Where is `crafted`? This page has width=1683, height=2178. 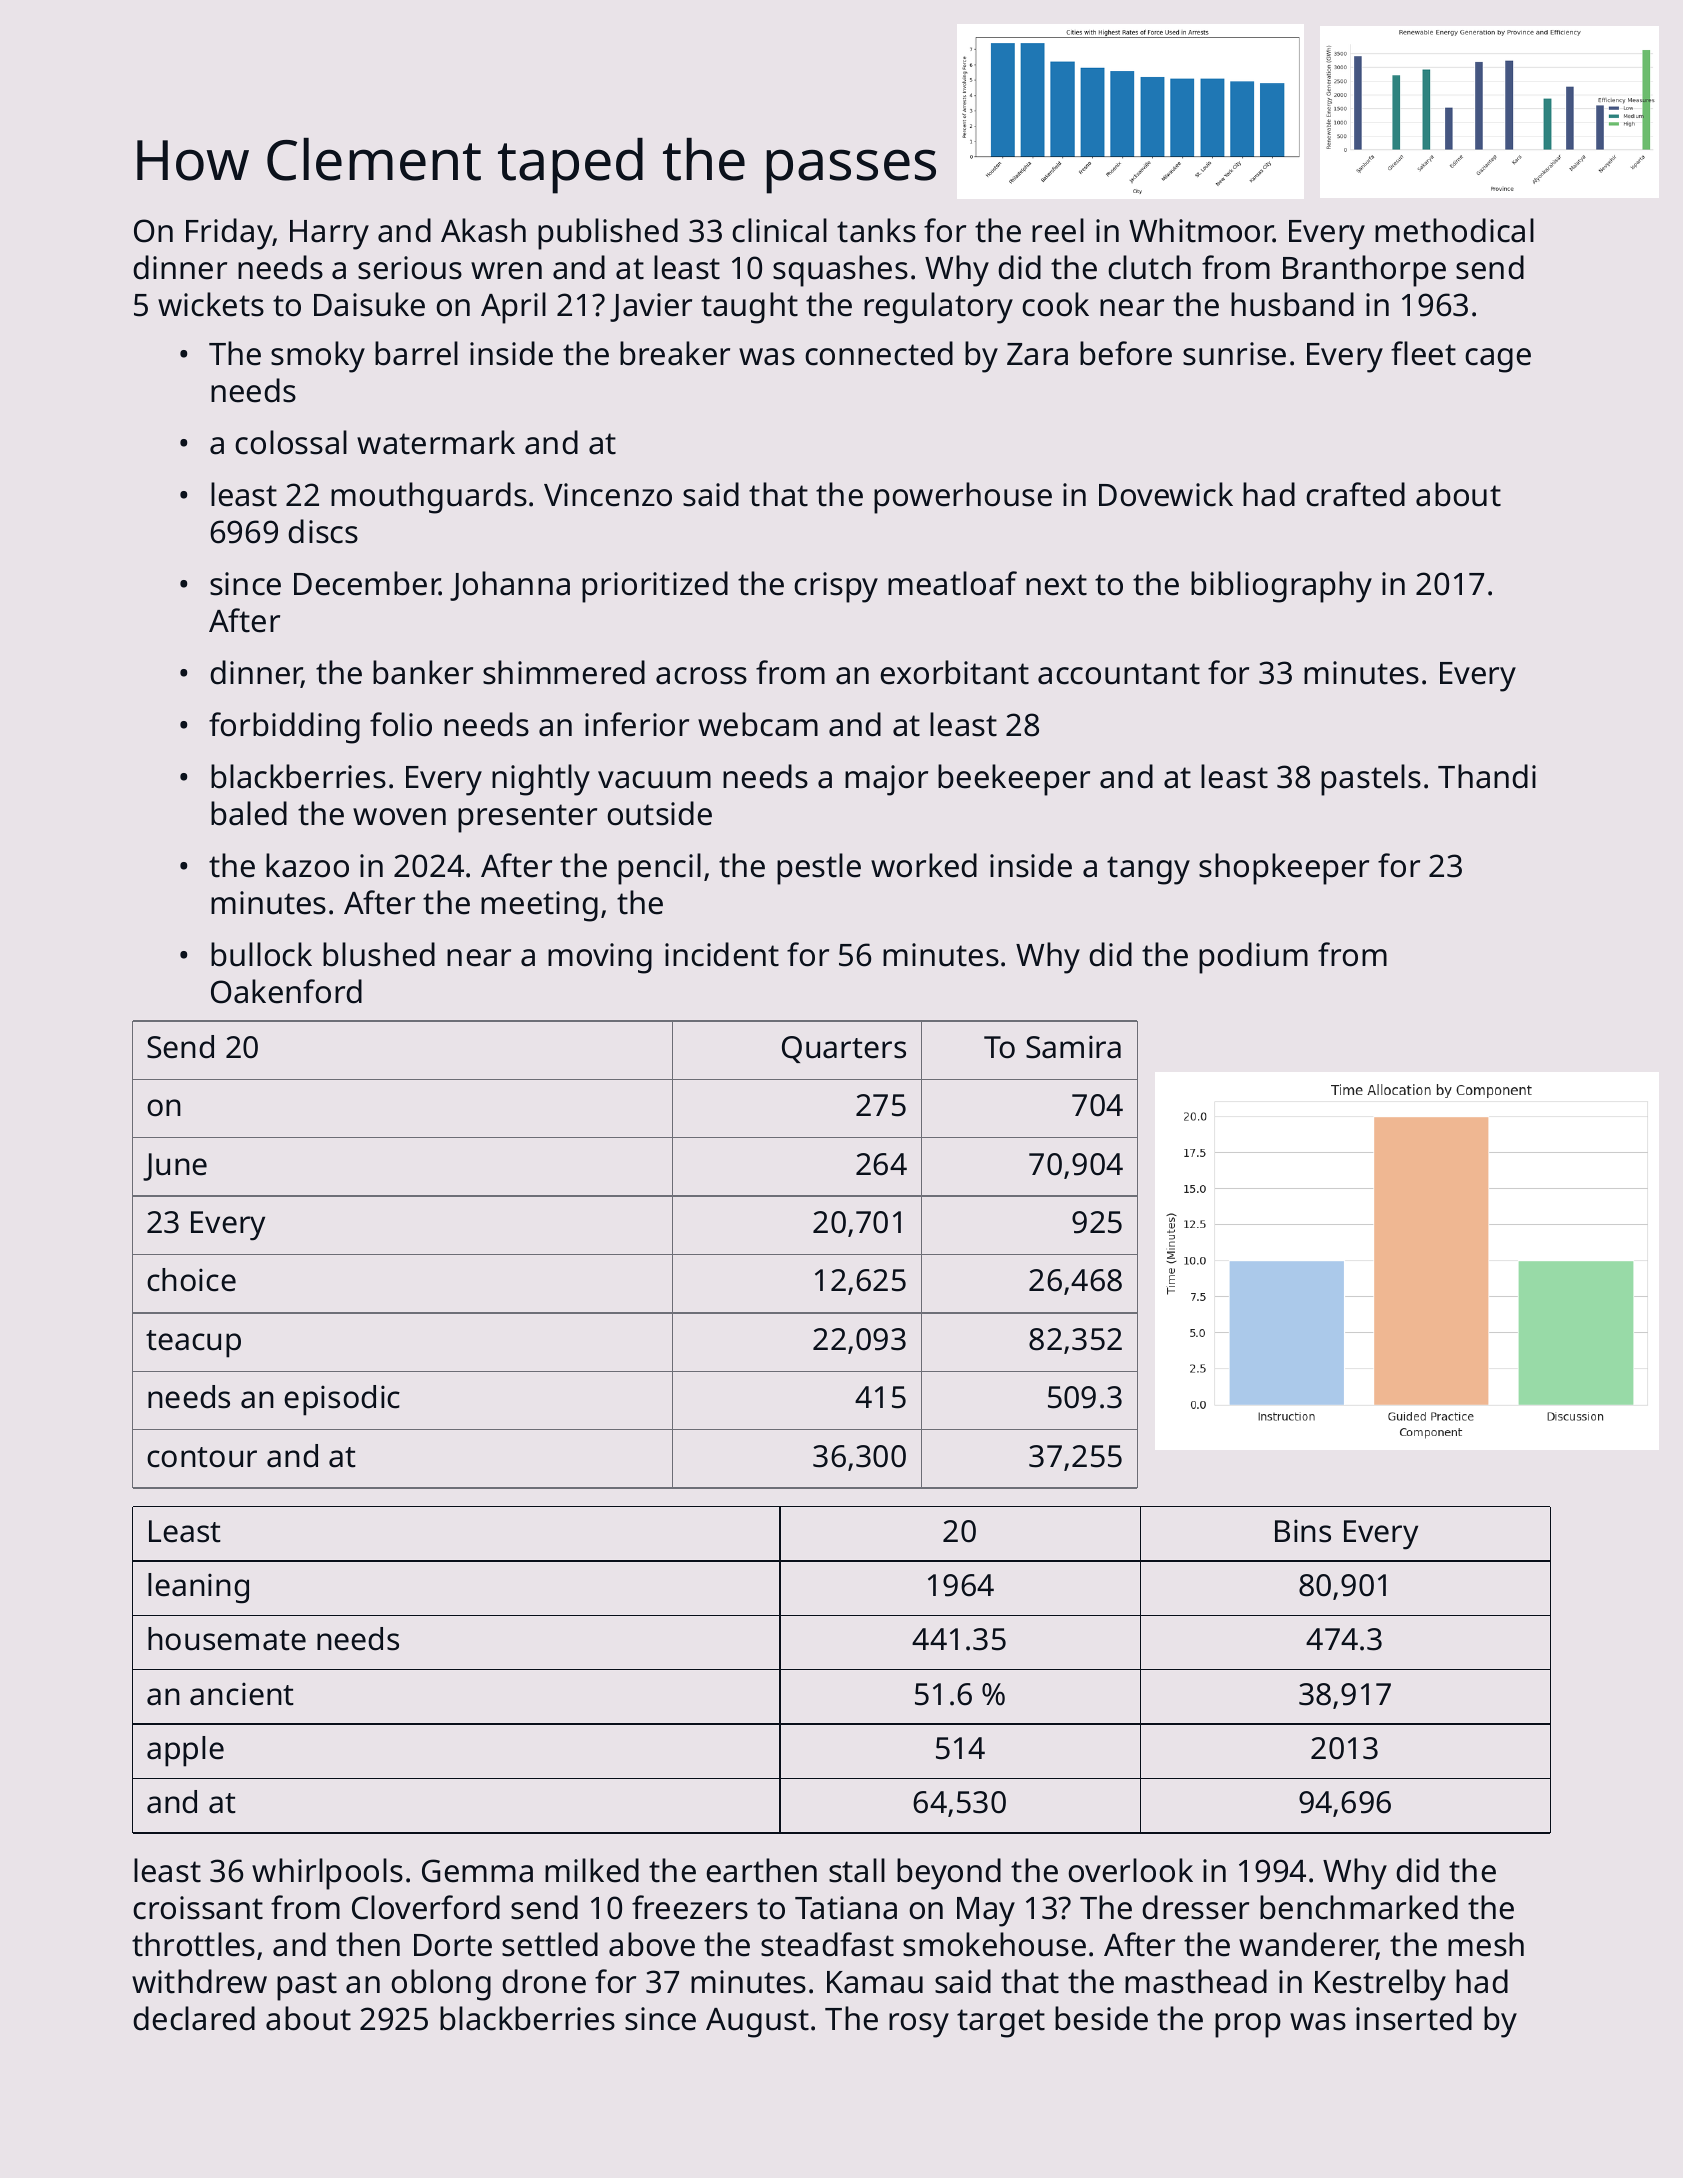
crafted is located at coordinates (1355, 494).
